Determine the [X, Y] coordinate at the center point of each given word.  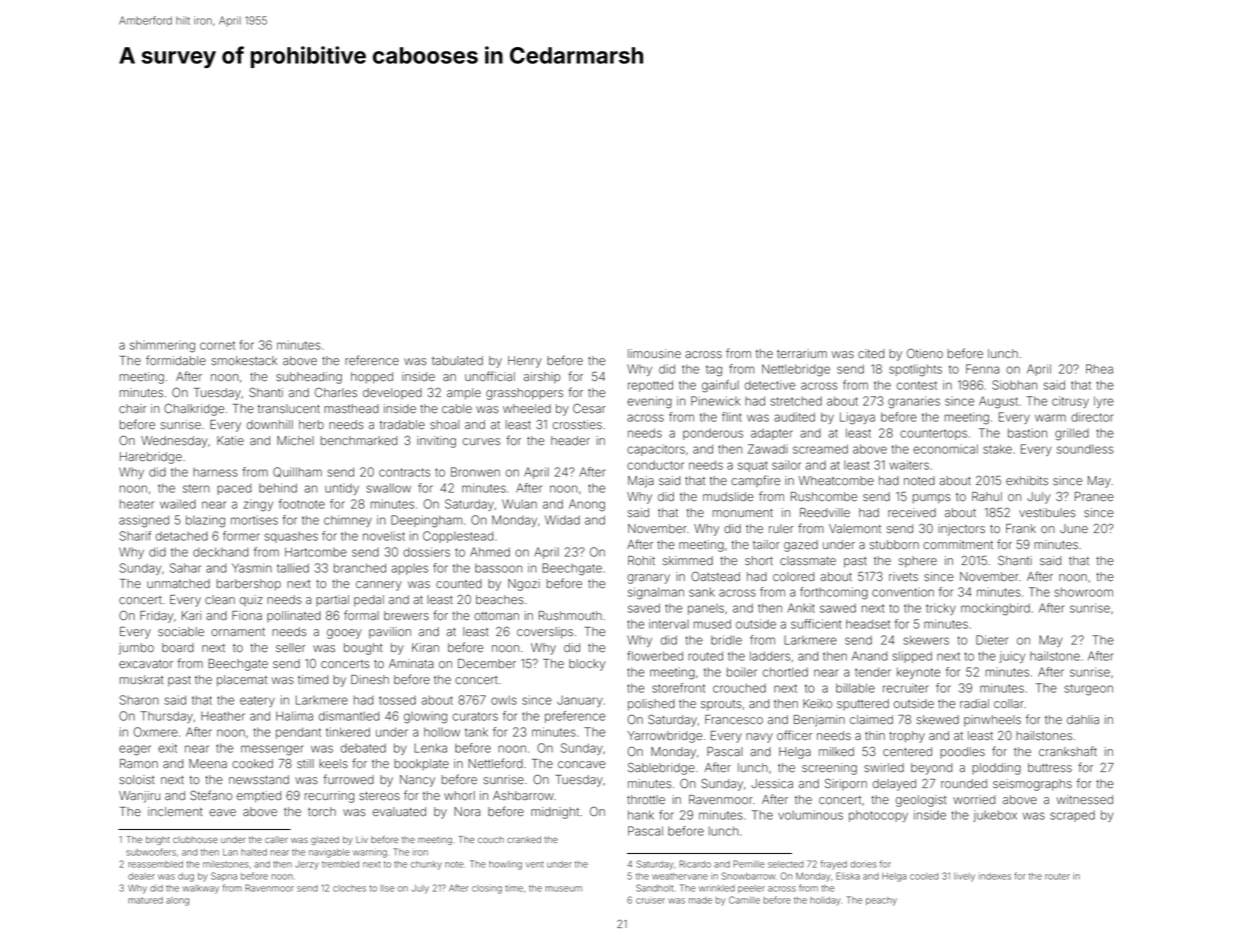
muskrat [142, 679]
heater [137, 504]
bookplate [421, 764]
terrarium [802, 353]
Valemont [855, 528]
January [580, 701]
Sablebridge [661, 768]
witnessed [1085, 799]
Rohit [641, 560]
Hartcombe [316, 552]
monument [743, 513]
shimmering [162, 346]
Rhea [1099, 369]
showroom [1083, 592]
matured [145, 900]
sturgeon [1088, 690]
